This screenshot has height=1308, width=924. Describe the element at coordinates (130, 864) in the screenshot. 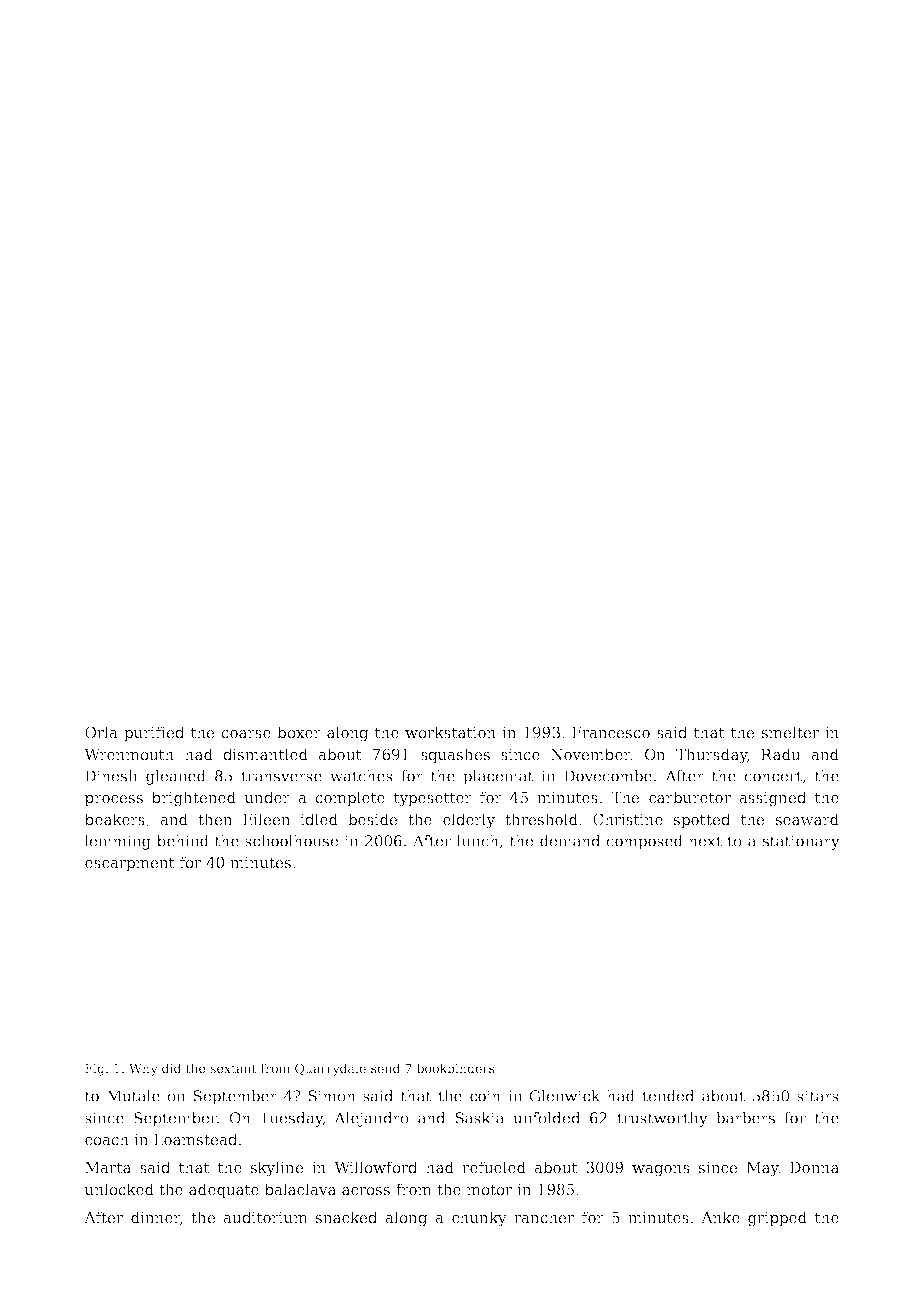

I see `escarpment` at that location.
